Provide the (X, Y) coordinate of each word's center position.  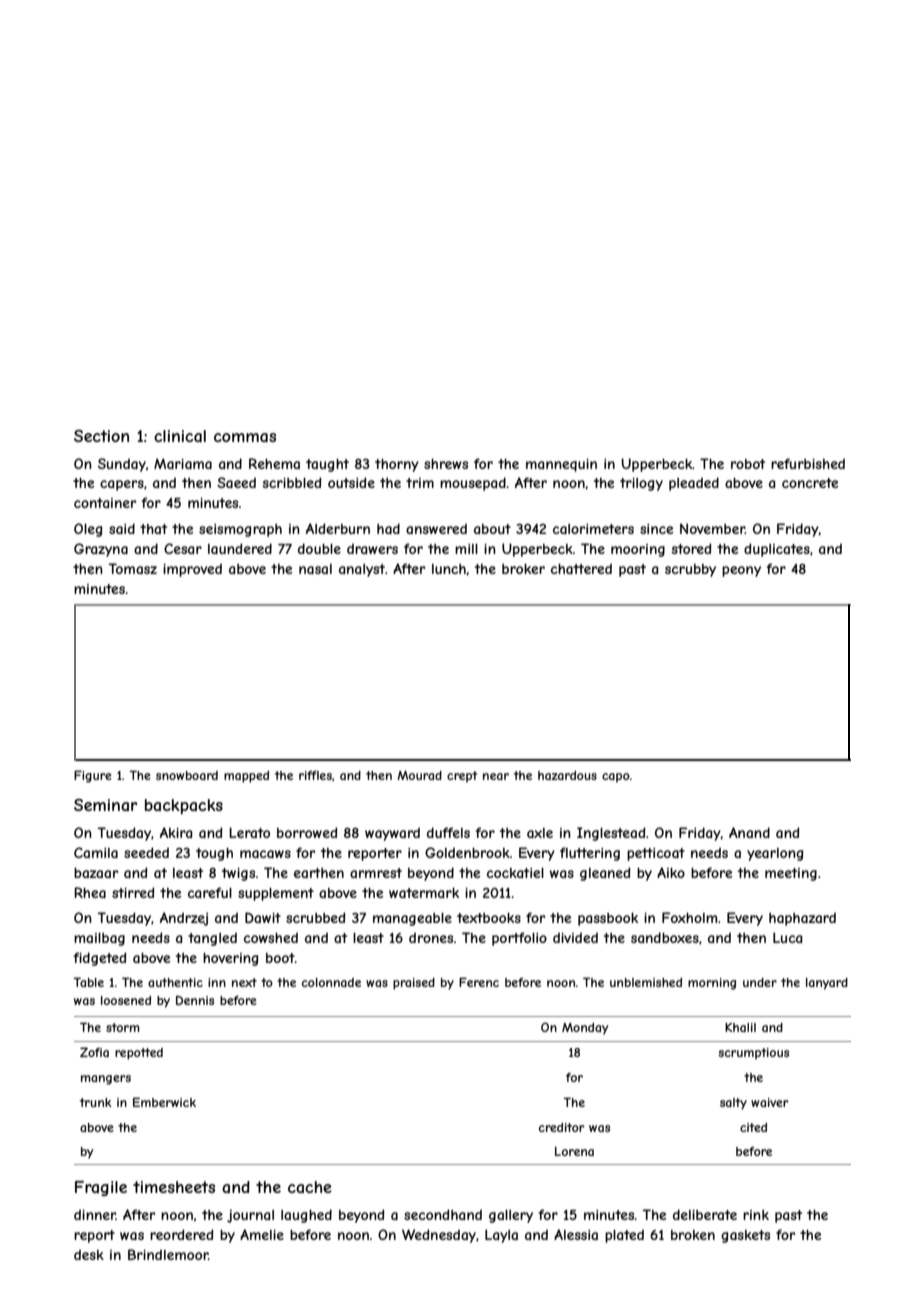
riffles (315, 775)
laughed (306, 1216)
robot (748, 464)
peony (741, 571)
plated (624, 1236)
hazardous (567, 775)
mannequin (561, 465)
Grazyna (101, 550)
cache (310, 1187)
